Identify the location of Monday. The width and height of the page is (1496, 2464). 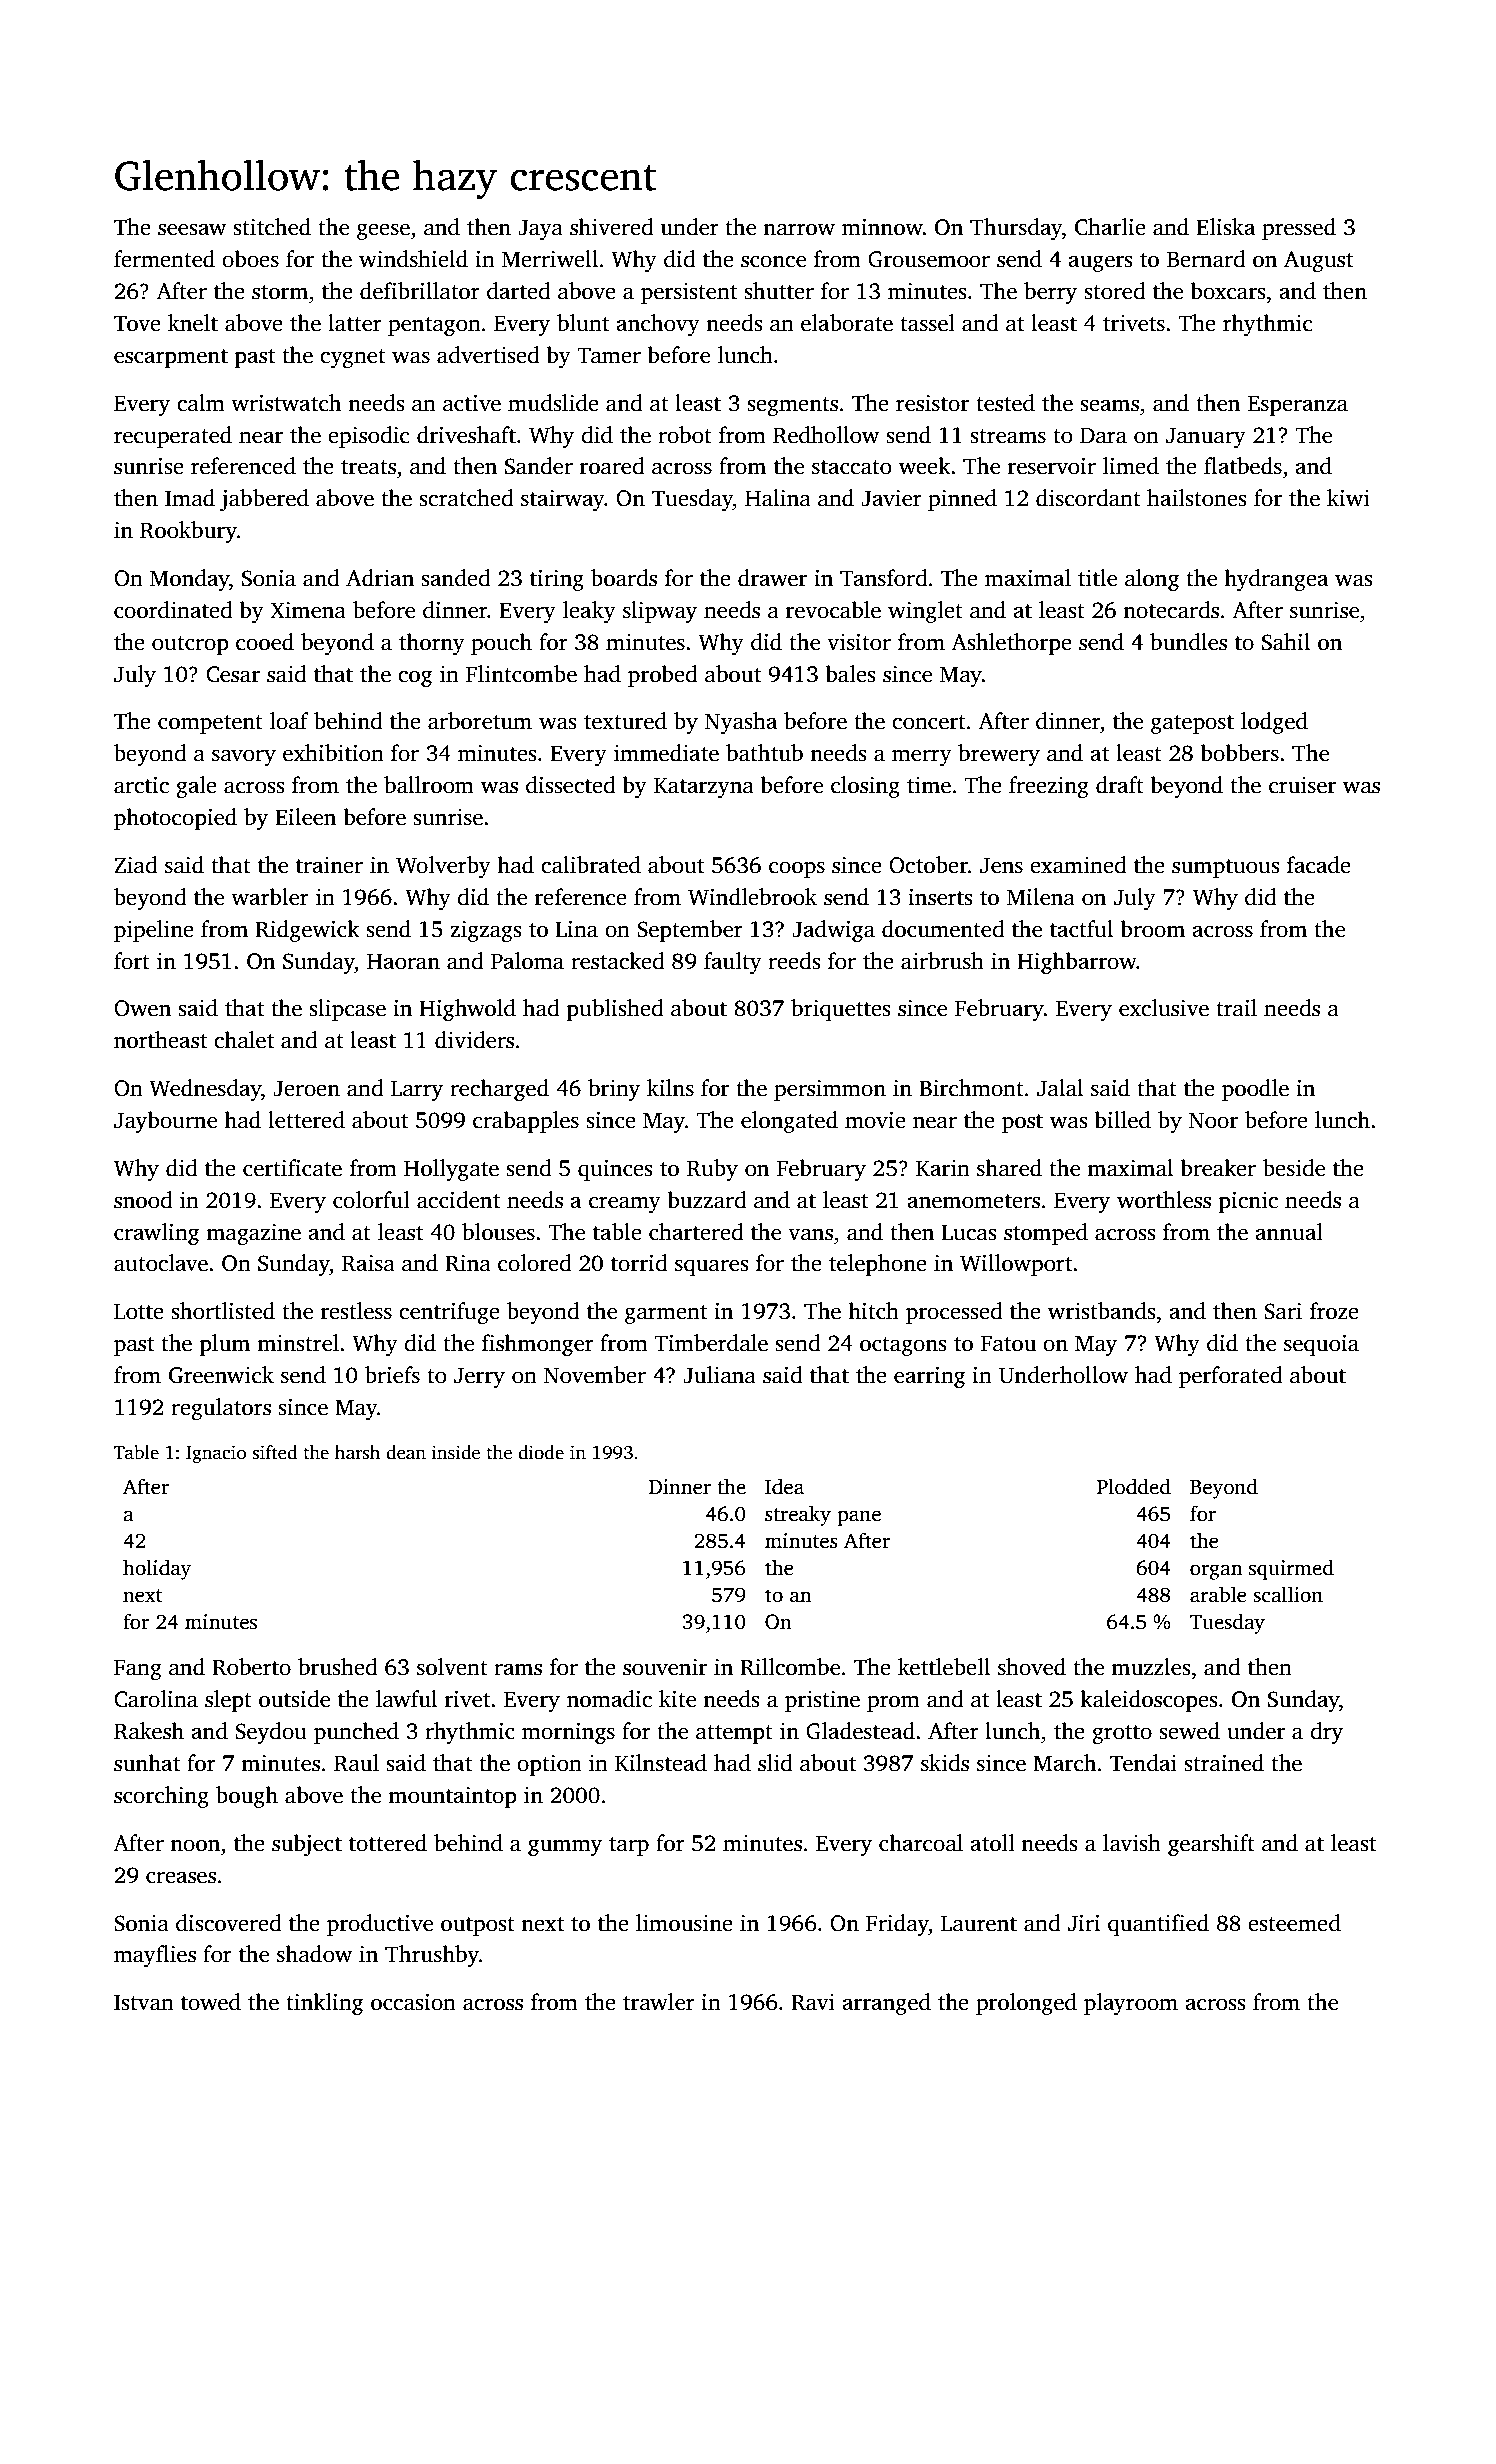
(189, 580).
